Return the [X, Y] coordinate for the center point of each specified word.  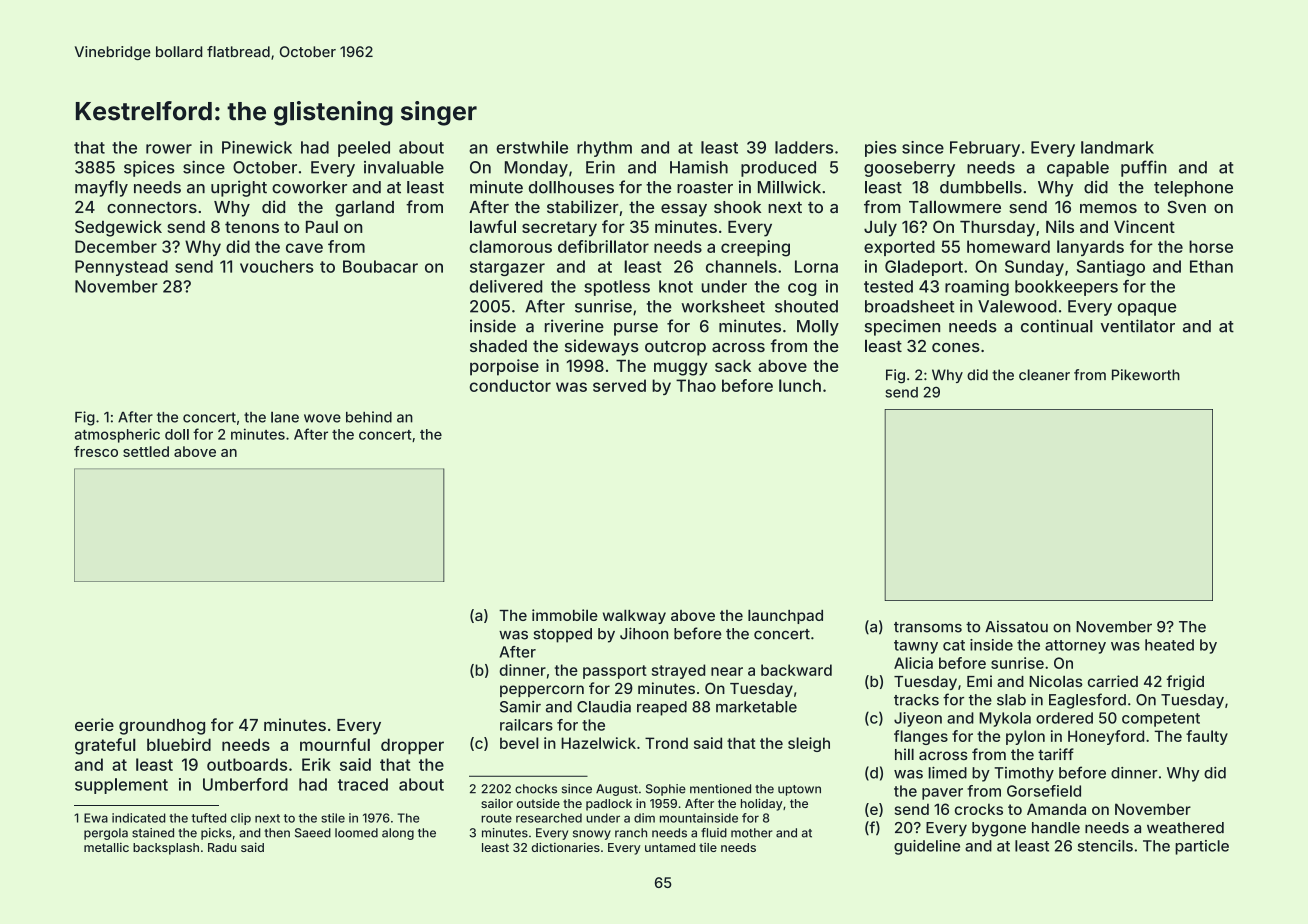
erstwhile [532, 147]
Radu [222, 847]
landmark [1117, 147]
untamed [670, 847]
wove [322, 418]
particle [1202, 847]
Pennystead [121, 268]
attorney [1075, 647]
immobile [565, 615]
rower [169, 149]
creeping [755, 248]
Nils [1060, 226]
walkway [634, 616]
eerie [94, 724]
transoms [928, 627]
